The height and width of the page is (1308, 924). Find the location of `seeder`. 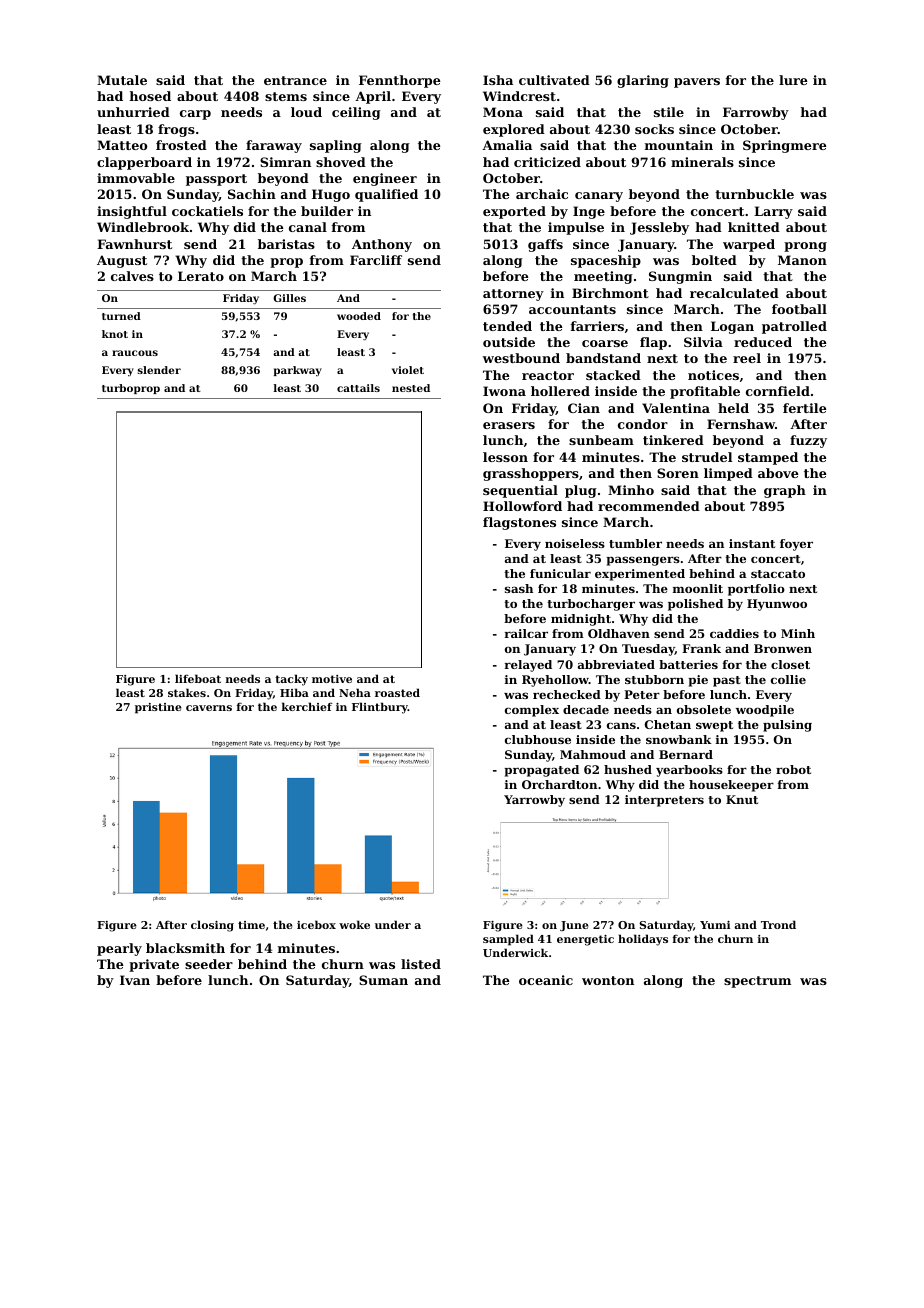

seeder is located at coordinates (209, 964).
